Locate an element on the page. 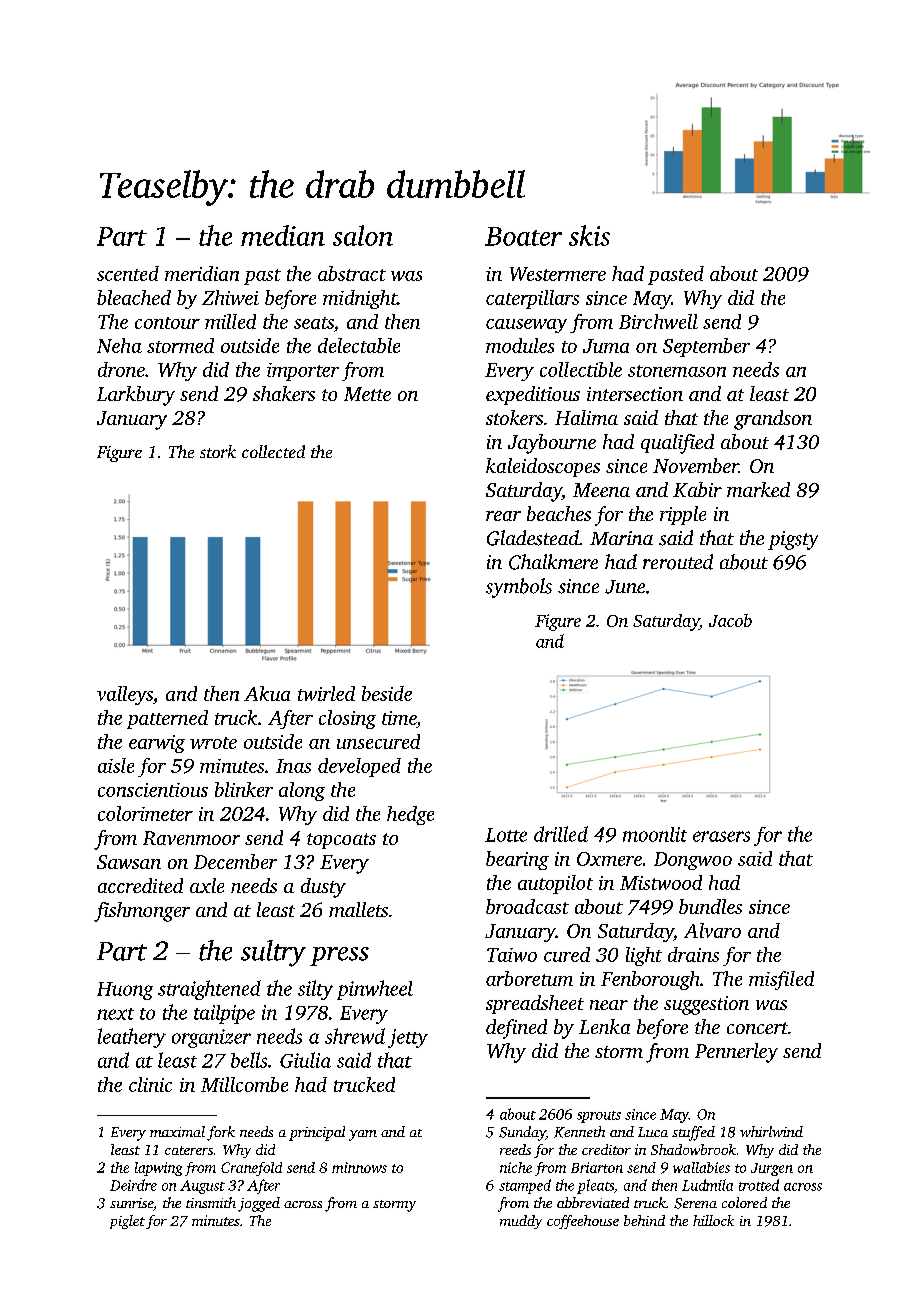  skis is located at coordinates (589, 235).
